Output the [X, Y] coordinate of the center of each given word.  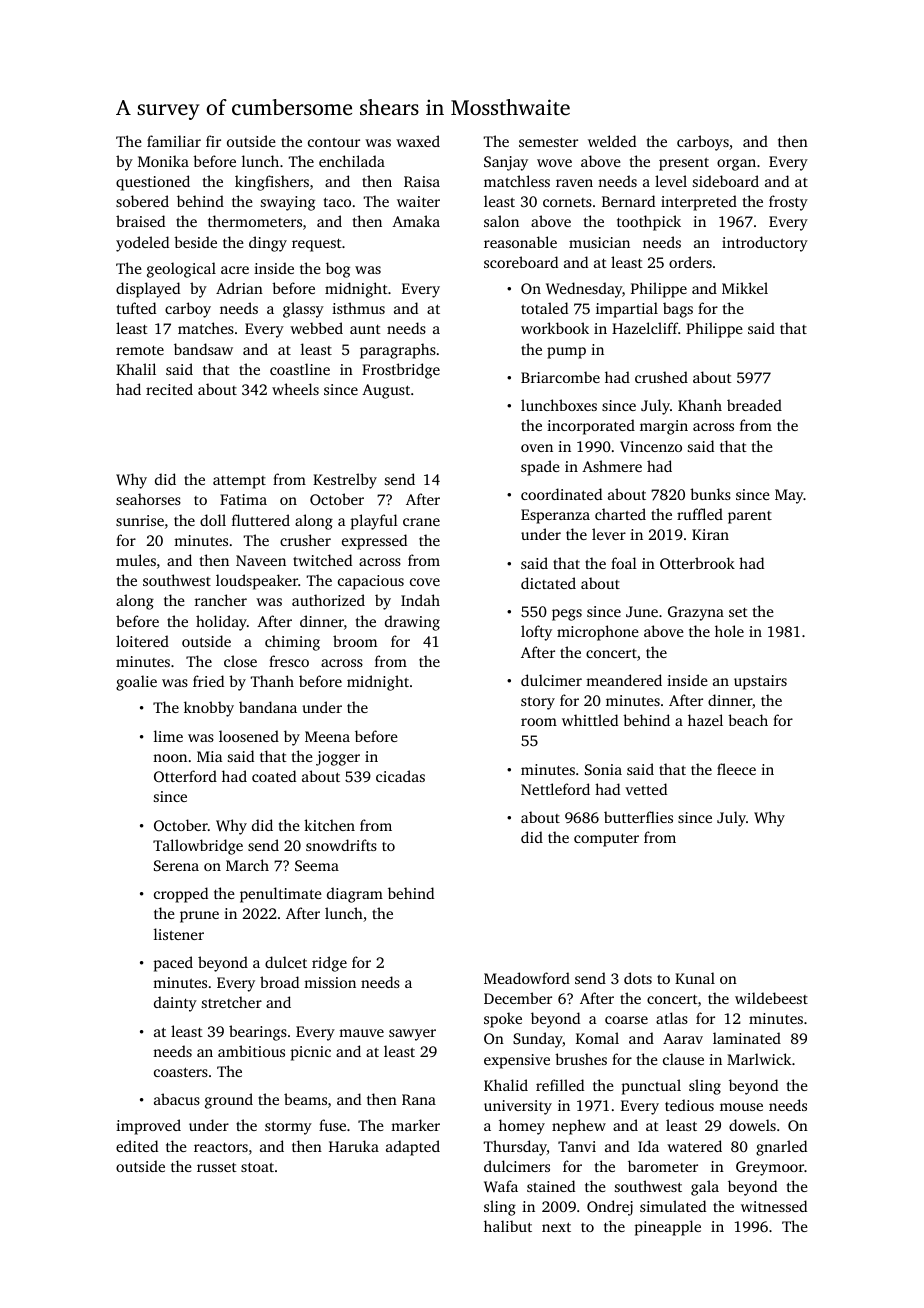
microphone [598, 633]
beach [748, 720]
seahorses [148, 499]
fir [213, 141]
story [538, 703]
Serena [176, 865]
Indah [420, 600]
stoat [257, 1167]
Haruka [354, 1146]
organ [736, 165]
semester [548, 142]
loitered [142, 641]
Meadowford [527, 978]
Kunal [695, 978]
